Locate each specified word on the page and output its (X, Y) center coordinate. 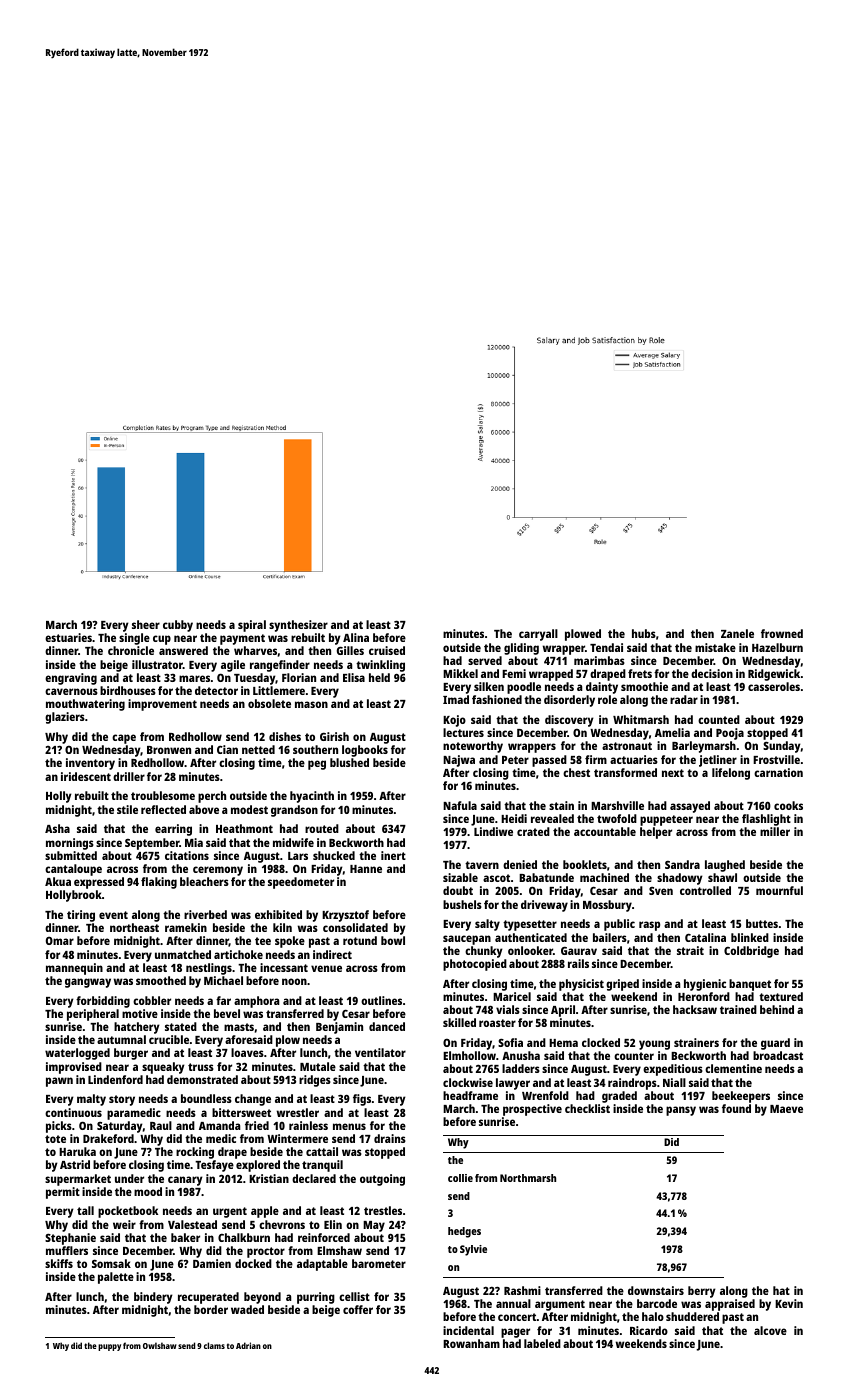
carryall (538, 635)
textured (781, 996)
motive (140, 1013)
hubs (644, 633)
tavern (482, 865)
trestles (383, 1210)
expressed (99, 883)
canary (185, 1181)
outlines (381, 1000)
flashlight (766, 820)
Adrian (248, 1345)
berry (702, 1292)
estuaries (68, 637)
